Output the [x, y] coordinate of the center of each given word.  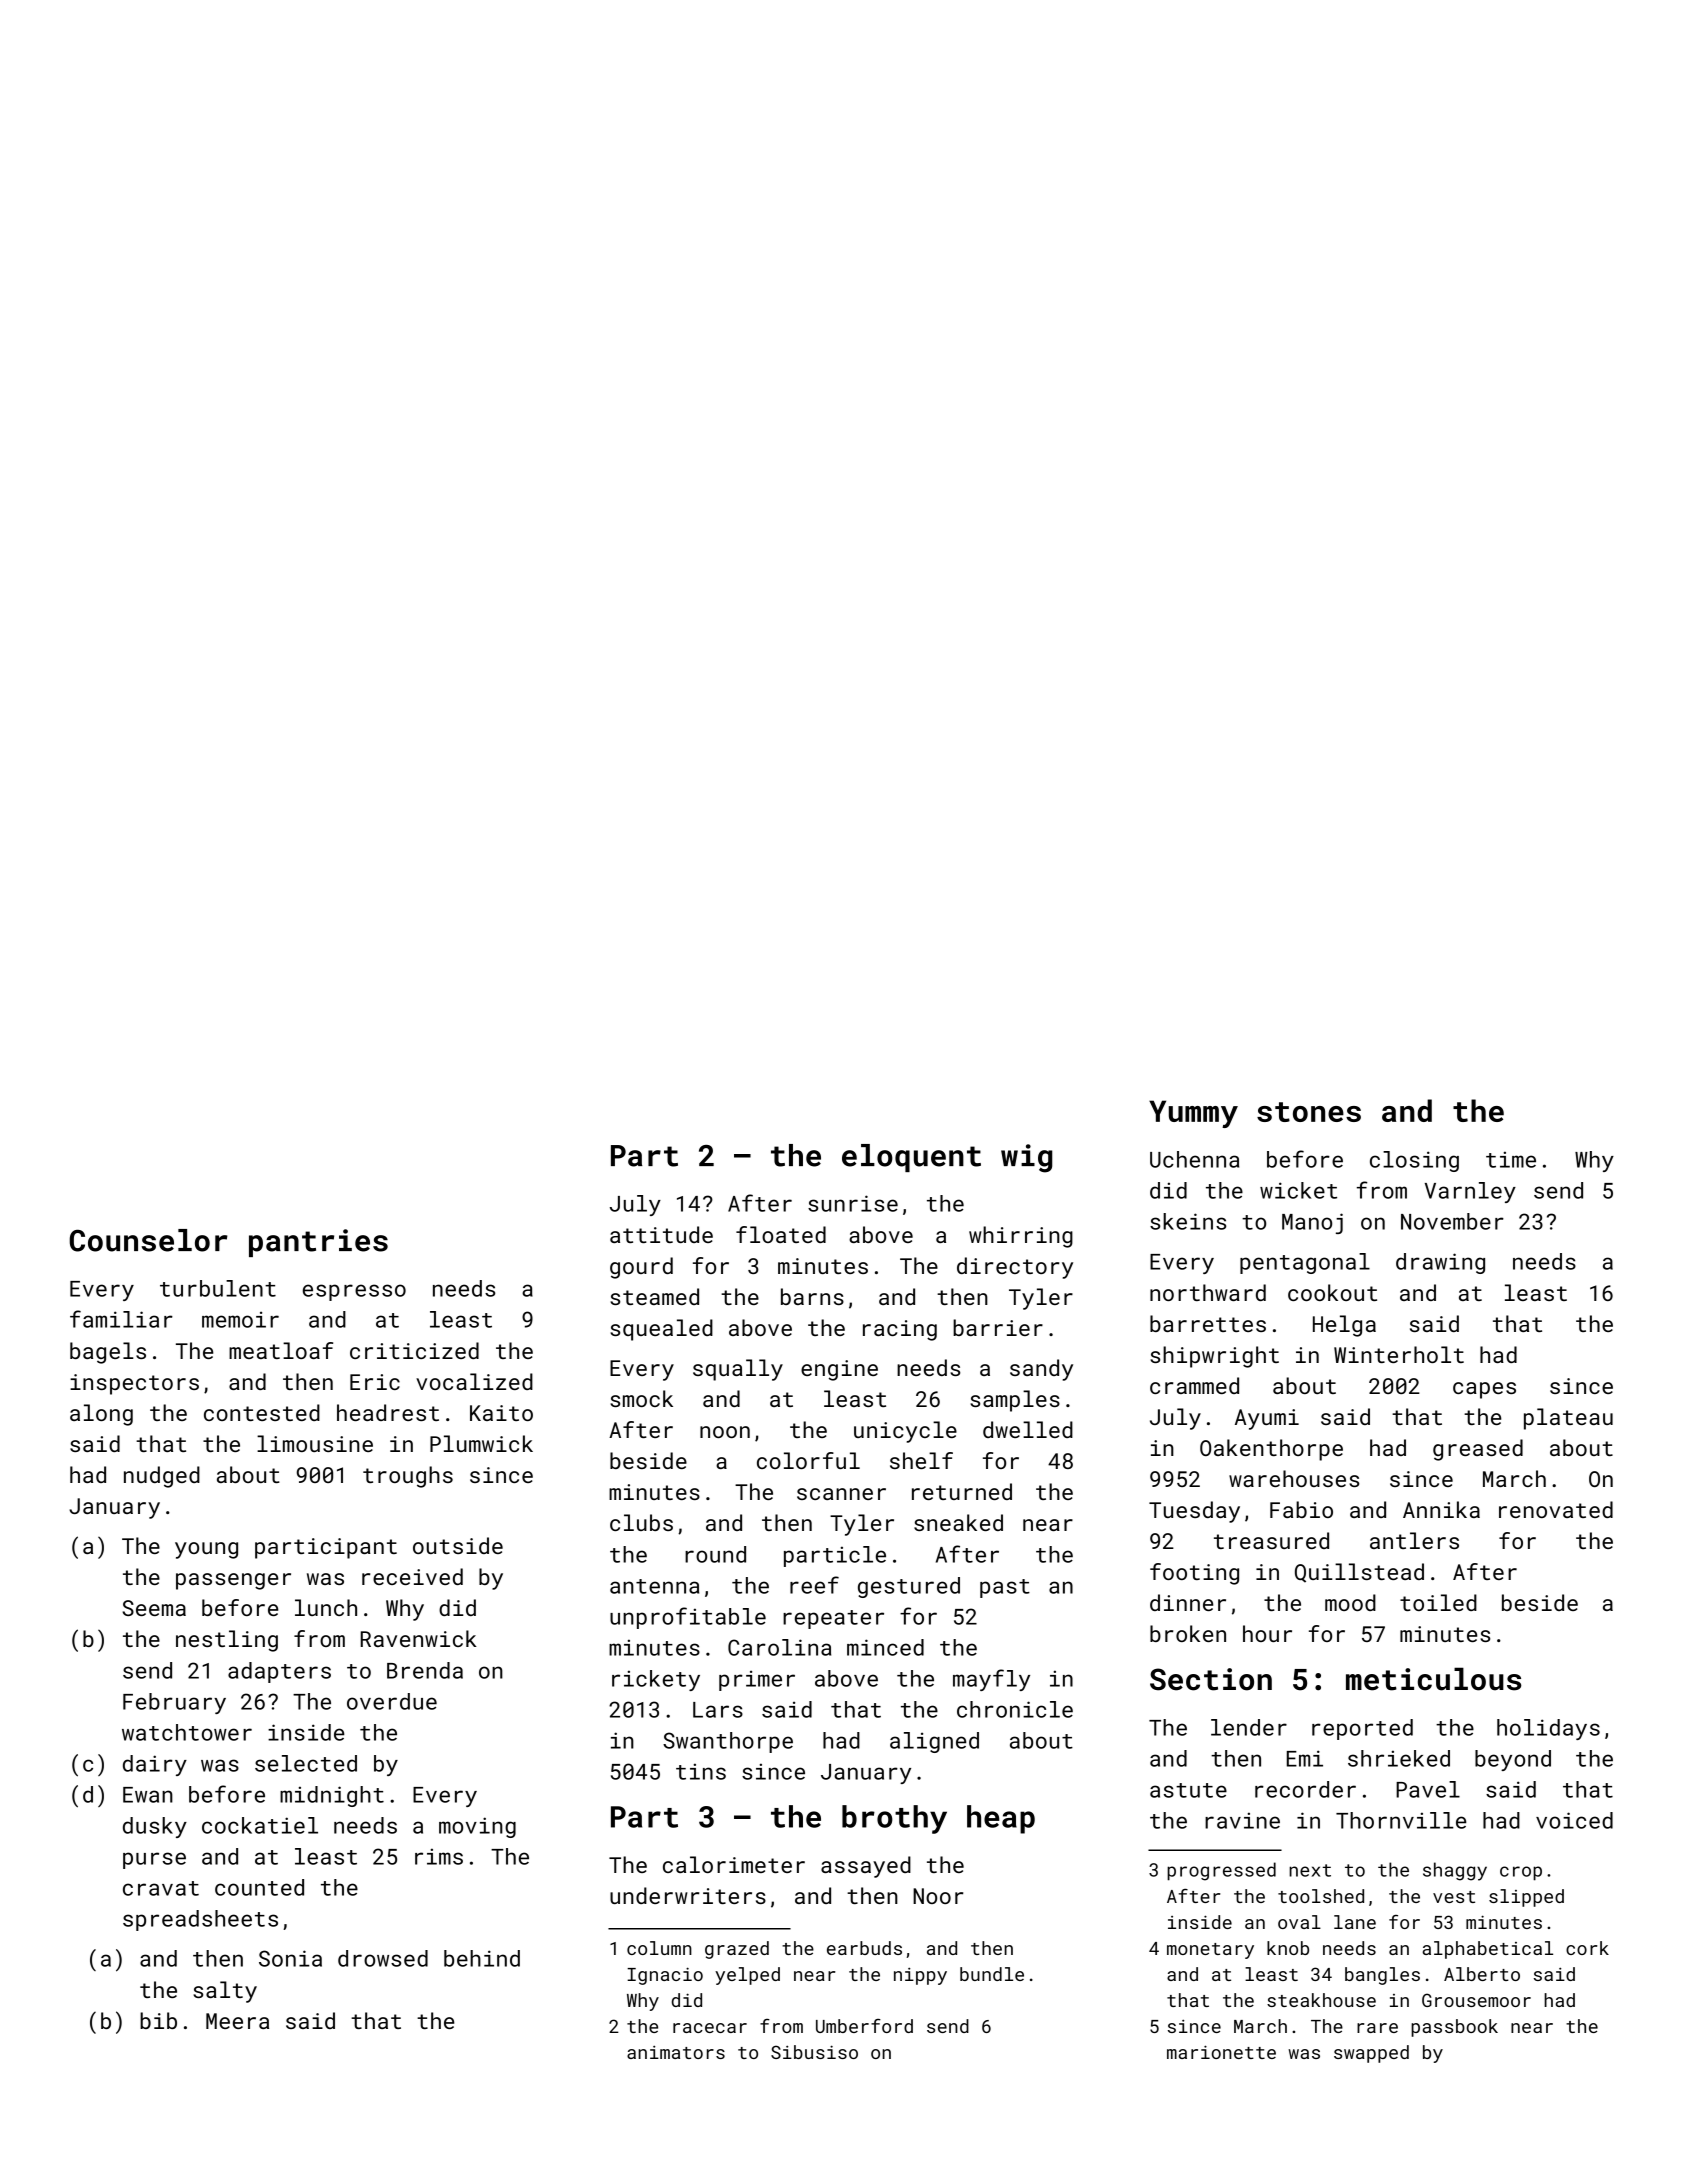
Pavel [1428, 1789]
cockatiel [260, 1825]
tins [701, 1771]
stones [1309, 1112]
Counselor [148, 1240]
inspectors [134, 1384]
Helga [1344, 1326]
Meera [237, 2021]
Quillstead [1359, 1573]
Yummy [1193, 1114]
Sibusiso [814, 2052]
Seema [154, 1608]
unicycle [905, 1432]
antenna [654, 1586]
